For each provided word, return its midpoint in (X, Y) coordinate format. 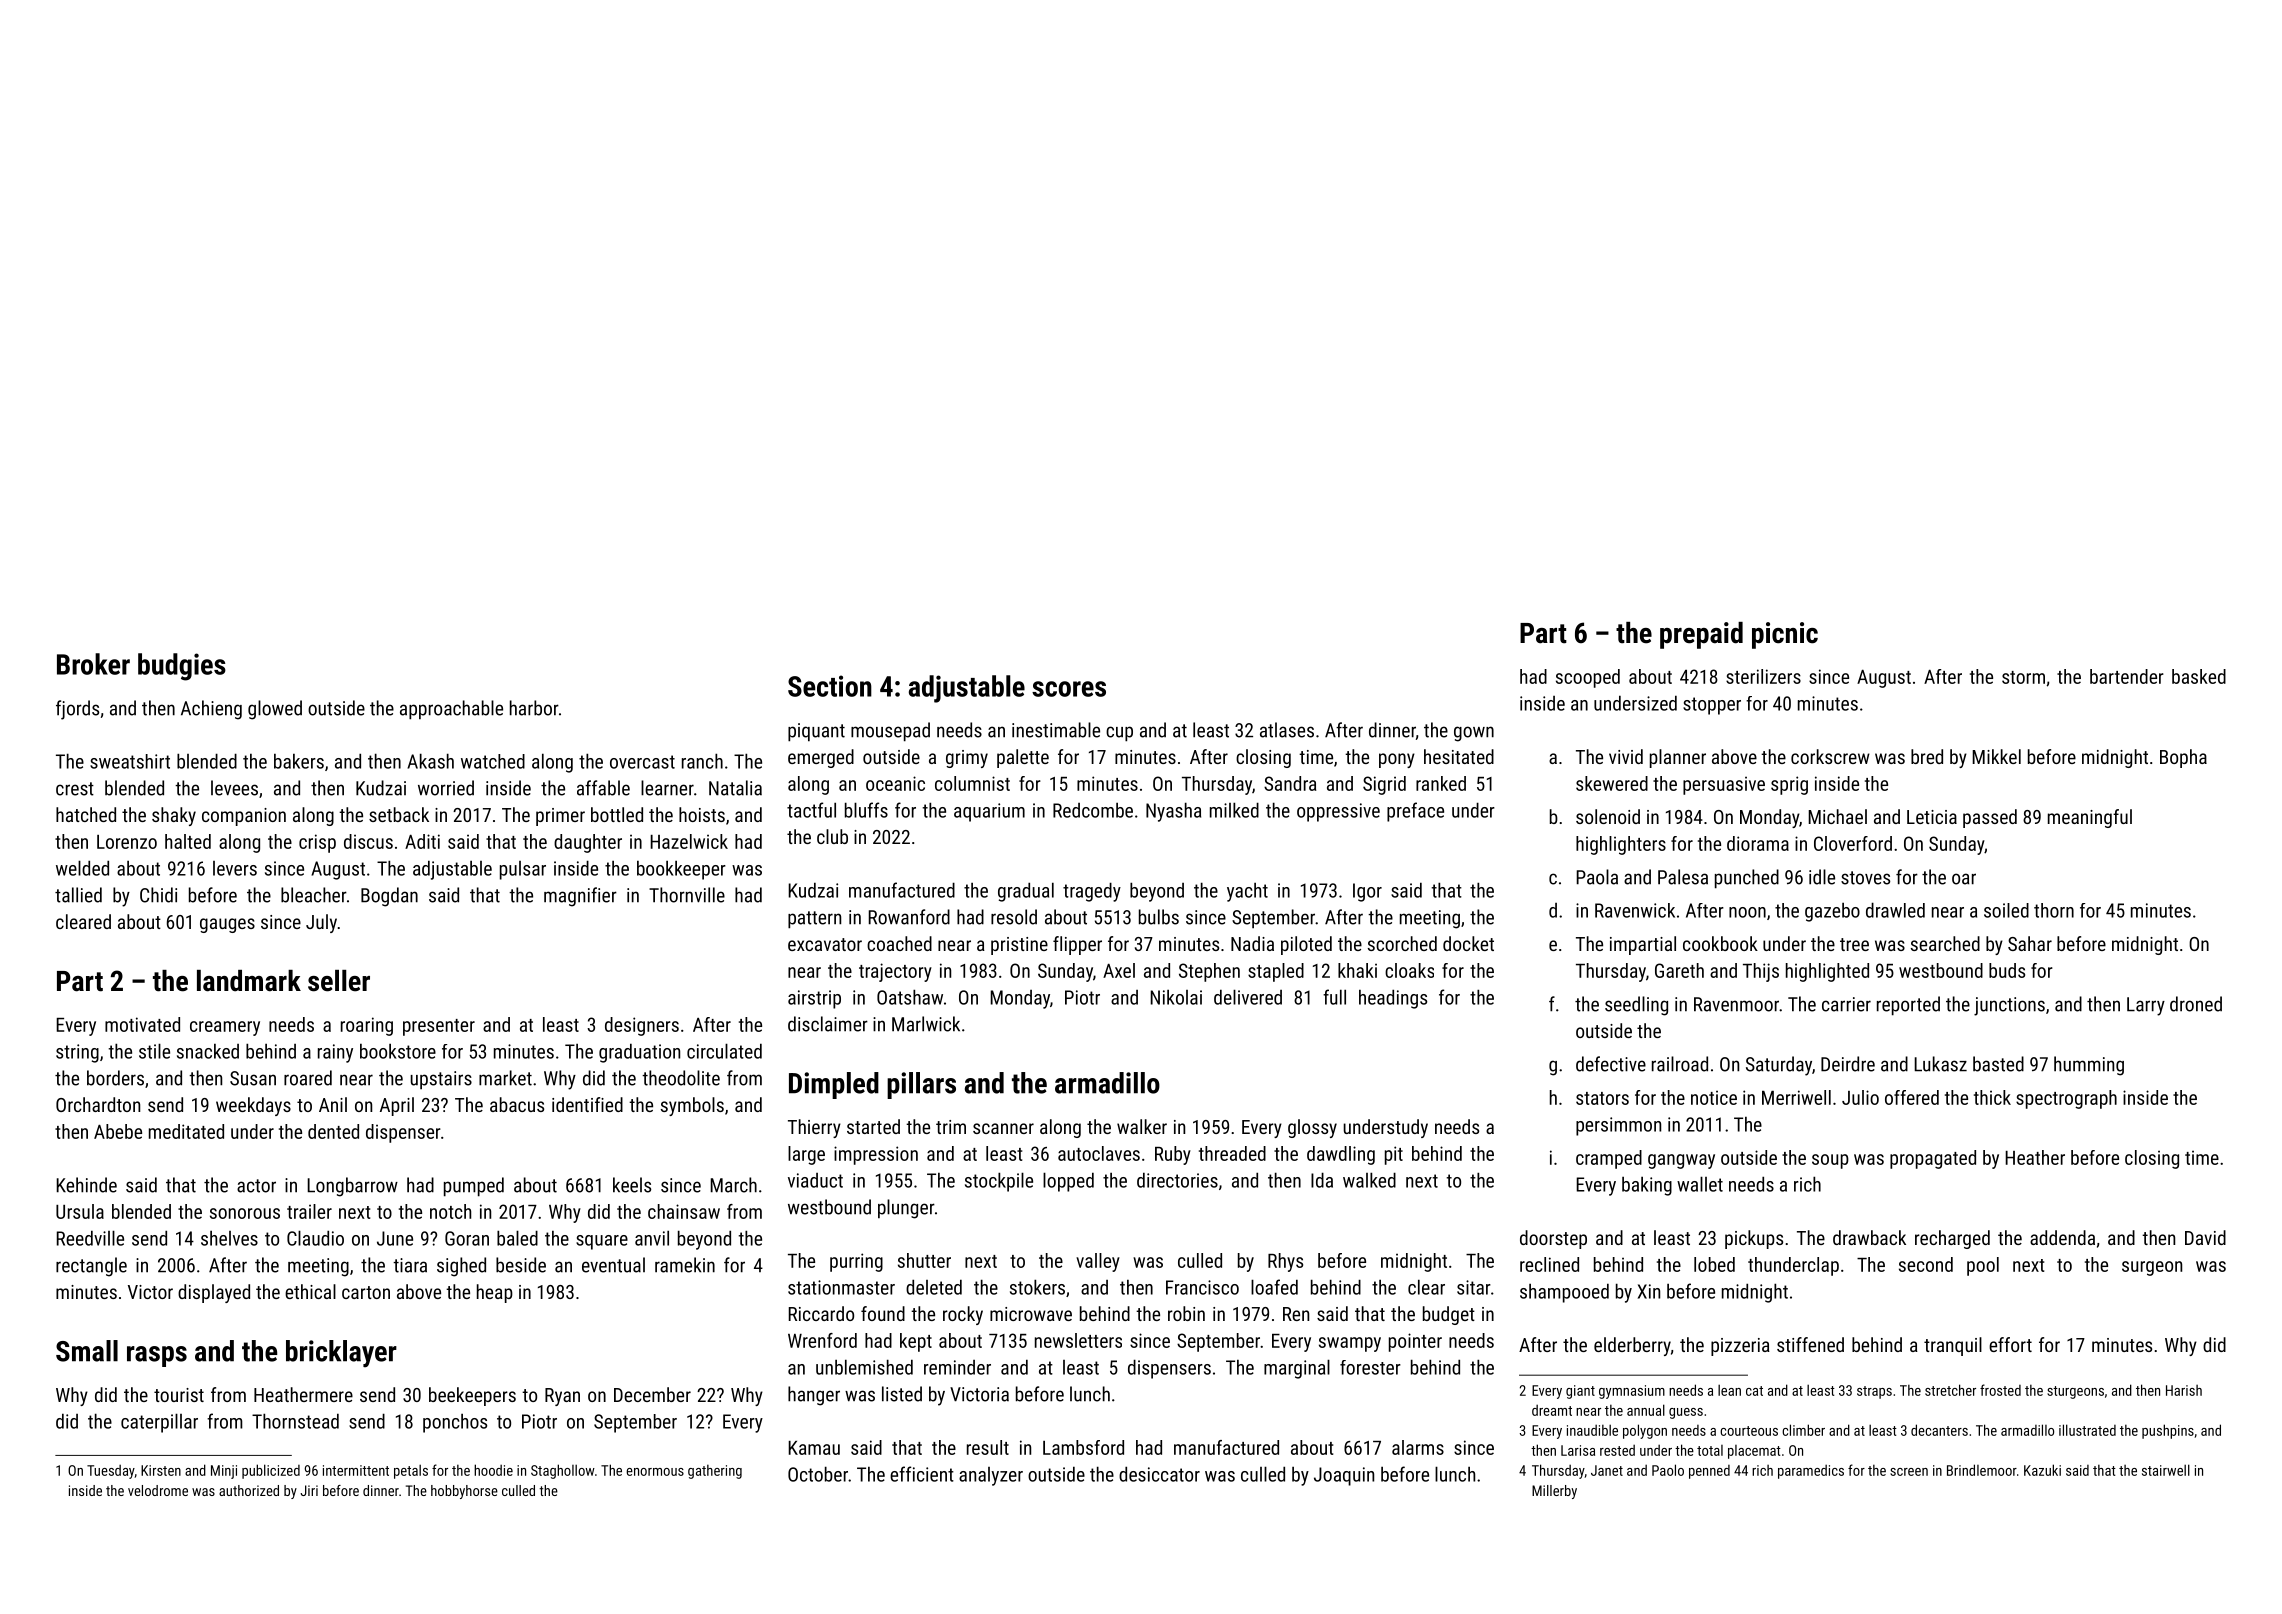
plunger (906, 1209)
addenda (2062, 1237)
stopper (1712, 706)
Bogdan (389, 897)
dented (333, 1131)
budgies (182, 667)
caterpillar (159, 1423)
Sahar (2030, 943)
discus (368, 841)
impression (876, 1155)
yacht (1247, 892)
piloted (1306, 945)
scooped (1588, 678)
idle (1822, 877)
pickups (1754, 1239)
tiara (410, 1265)
